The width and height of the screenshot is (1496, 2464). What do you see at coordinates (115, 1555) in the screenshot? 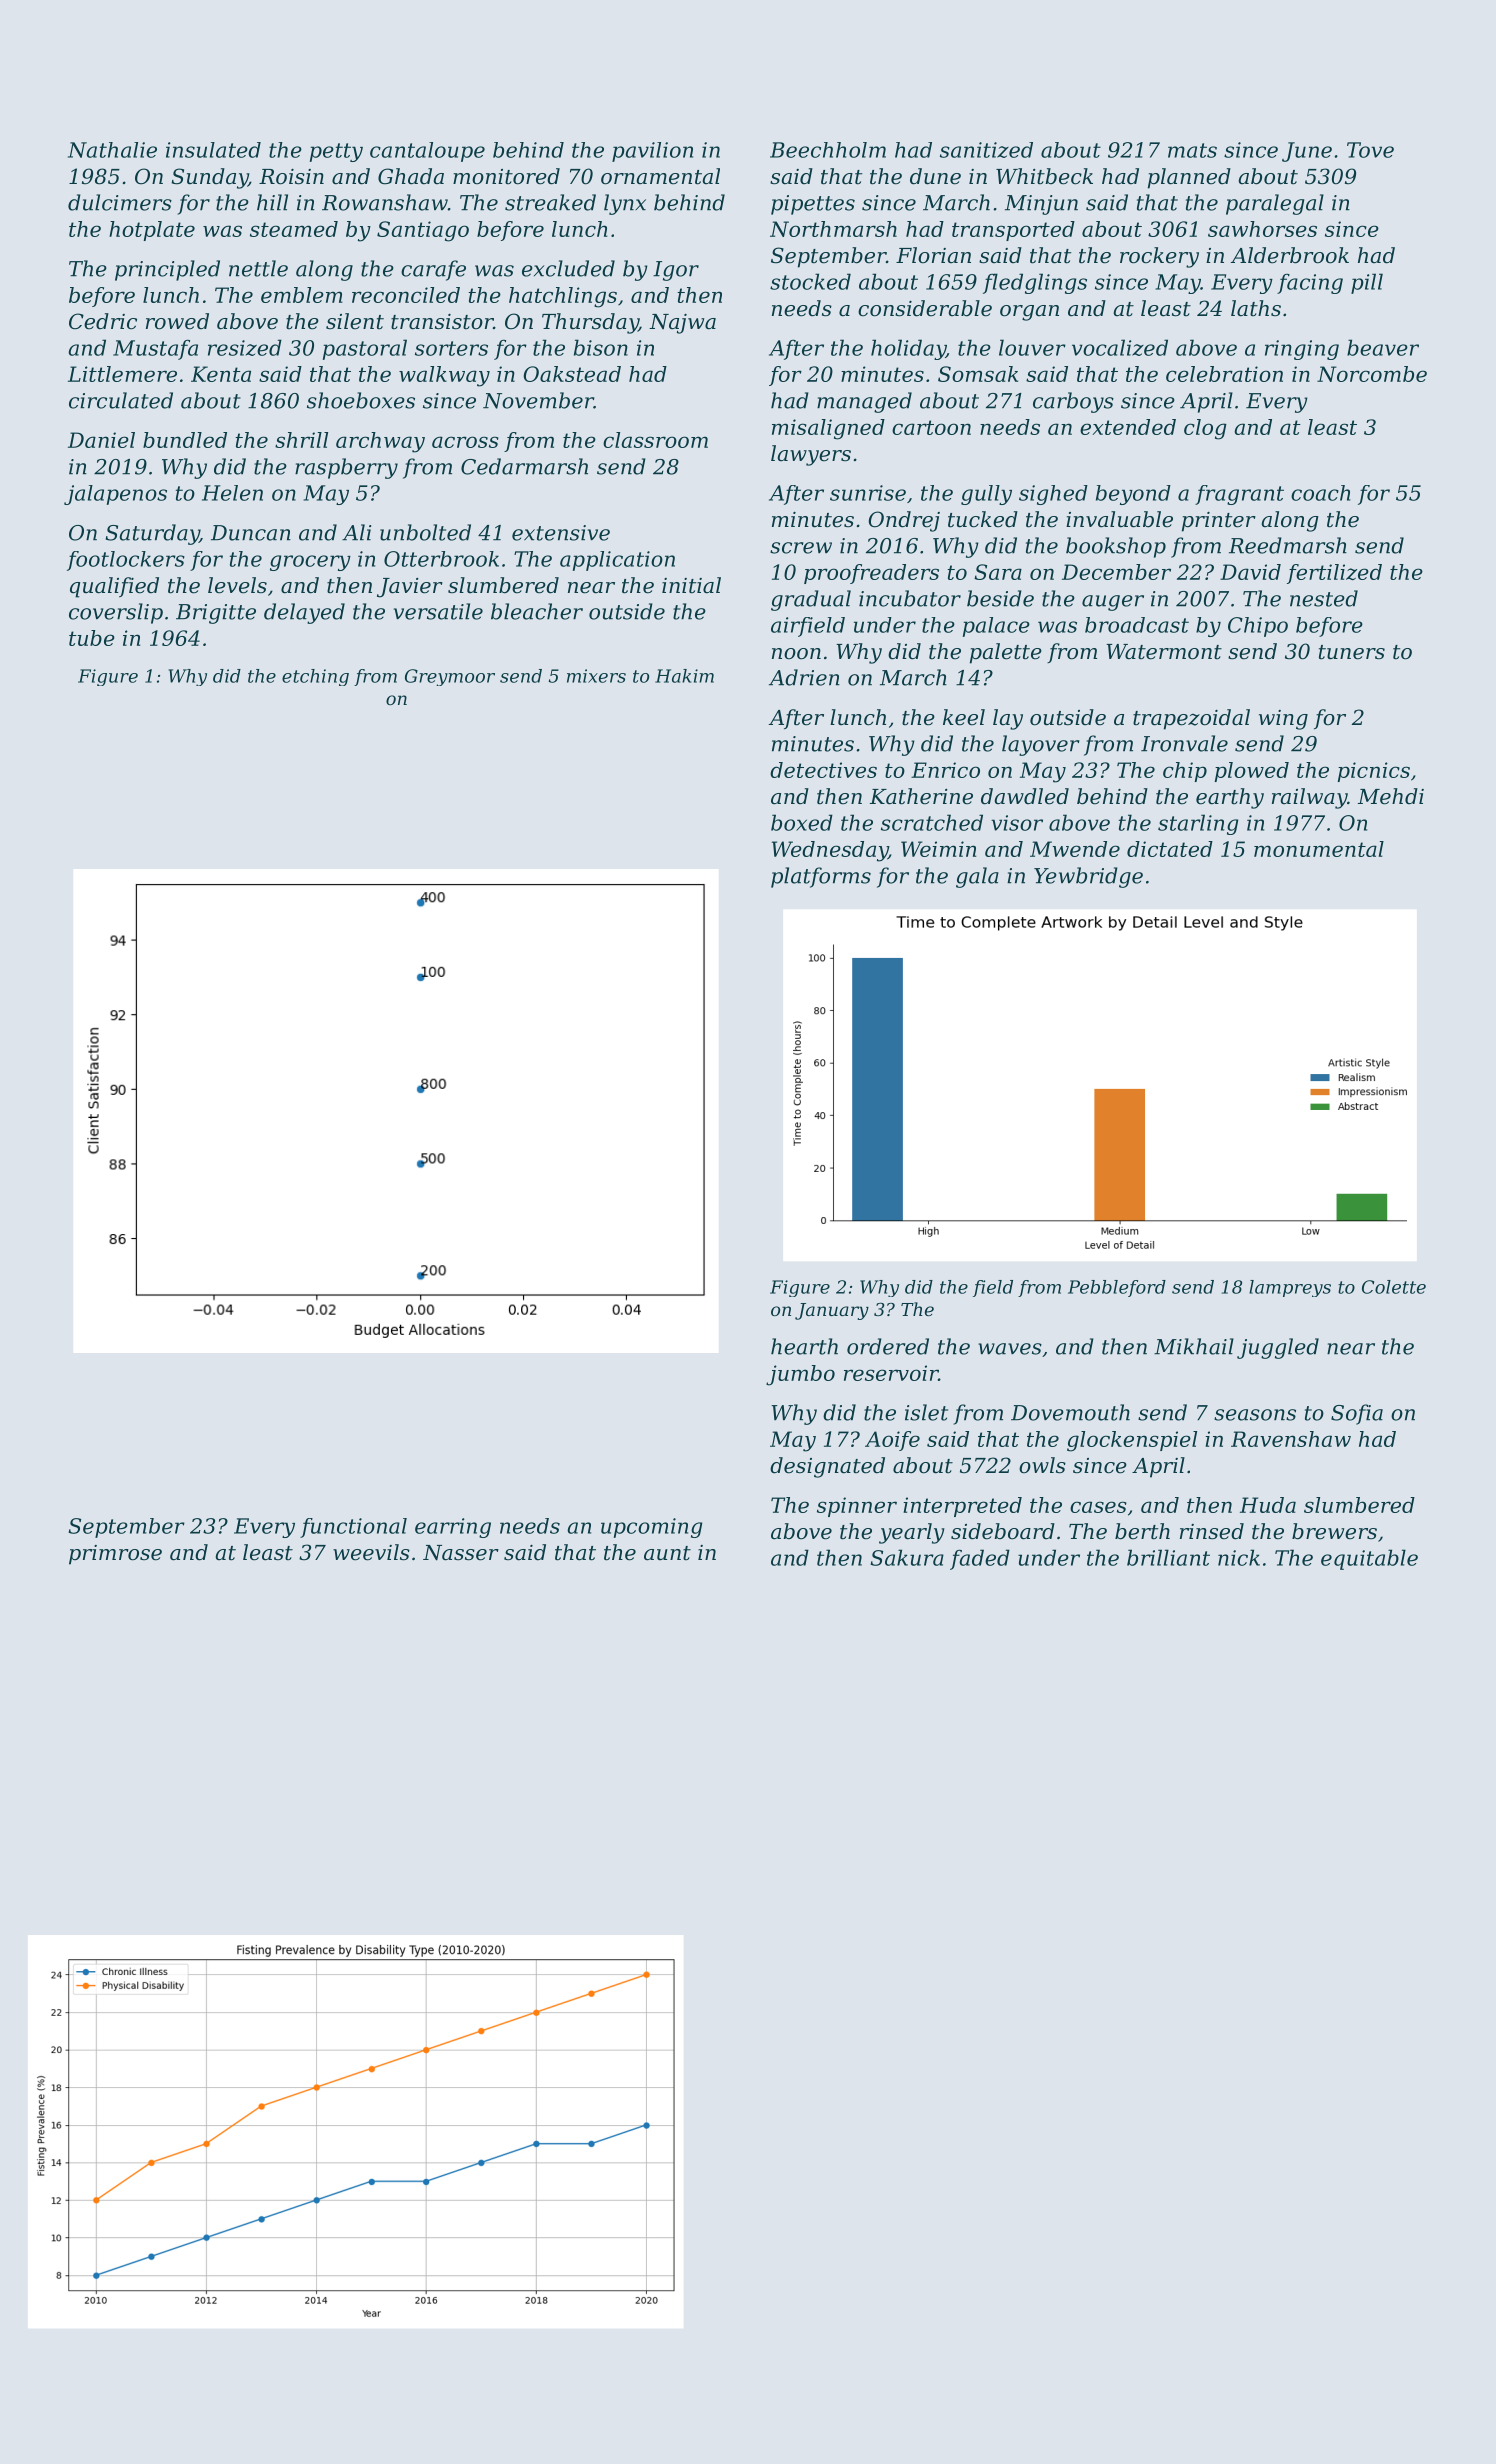
I see `primrose` at bounding box center [115, 1555].
